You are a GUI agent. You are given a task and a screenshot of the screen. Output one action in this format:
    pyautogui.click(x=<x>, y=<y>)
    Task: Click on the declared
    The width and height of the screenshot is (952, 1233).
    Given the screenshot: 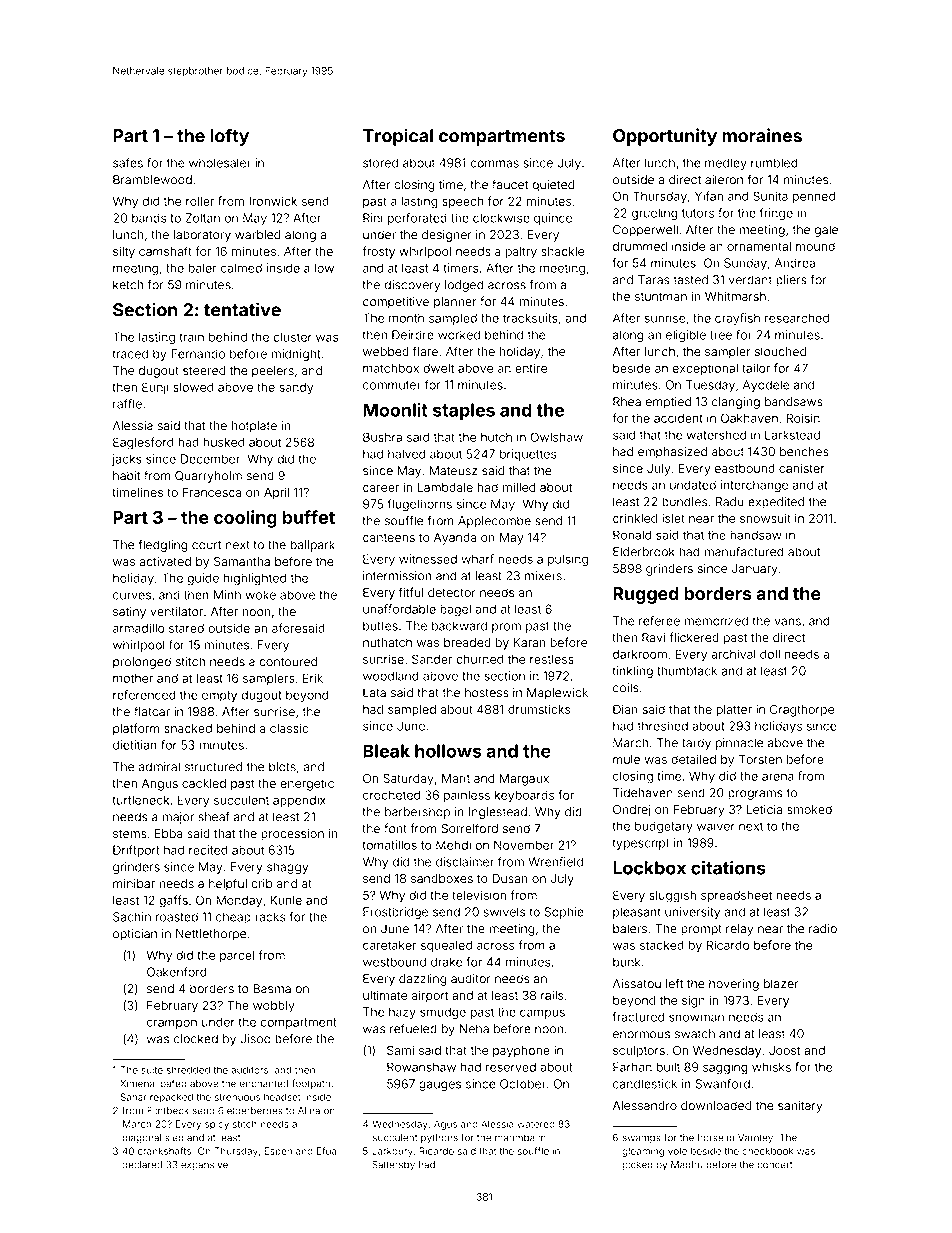 What is the action you would take?
    pyautogui.click(x=142, y=1165)
